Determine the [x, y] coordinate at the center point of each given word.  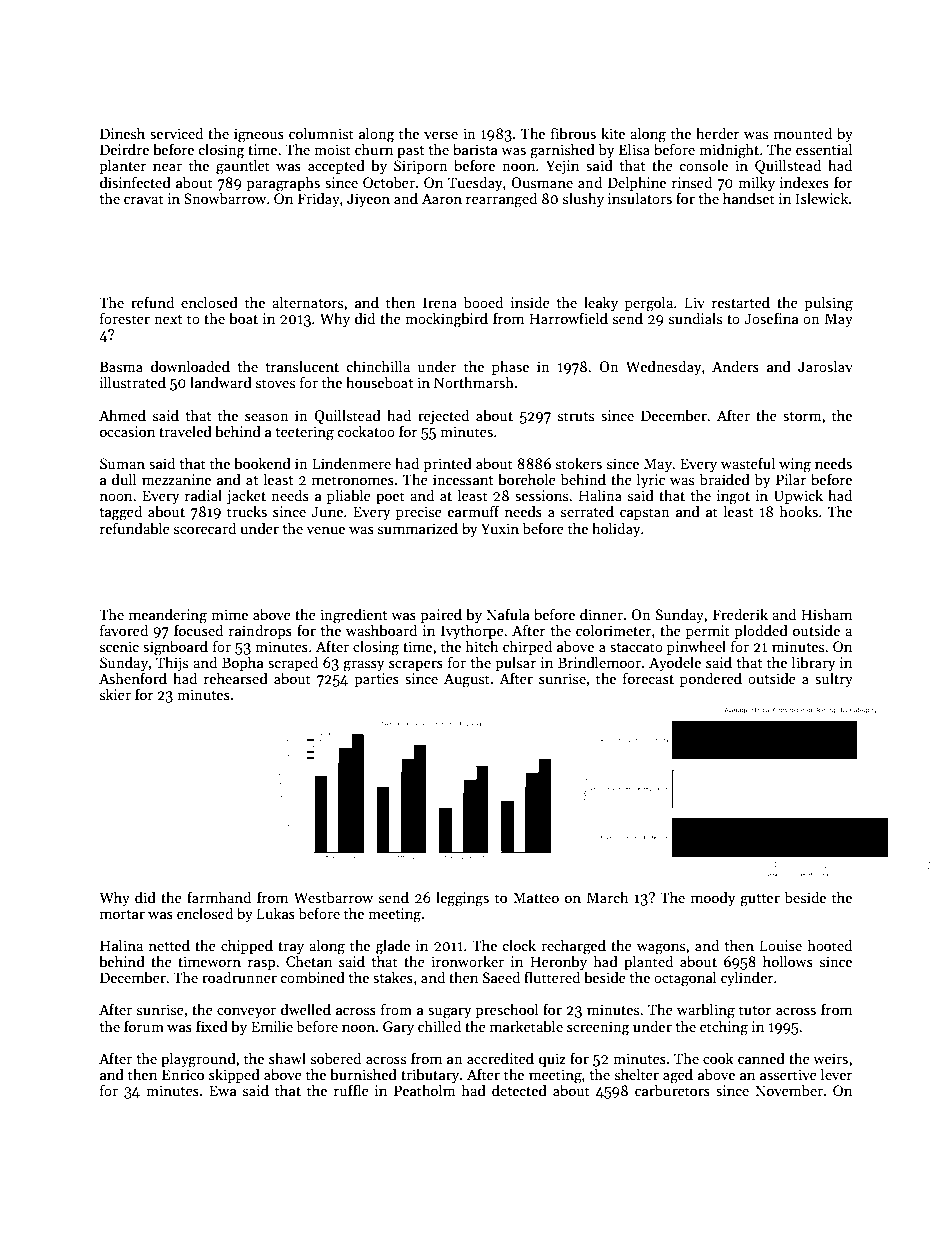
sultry [834, 679]
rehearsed [236, 678]
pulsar [516, 663]
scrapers [416, 665]
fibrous [573, 133]
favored [124, 630]
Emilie [272, 1026]
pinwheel [696, 647]
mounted [803, 133]
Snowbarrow [225, 198]
